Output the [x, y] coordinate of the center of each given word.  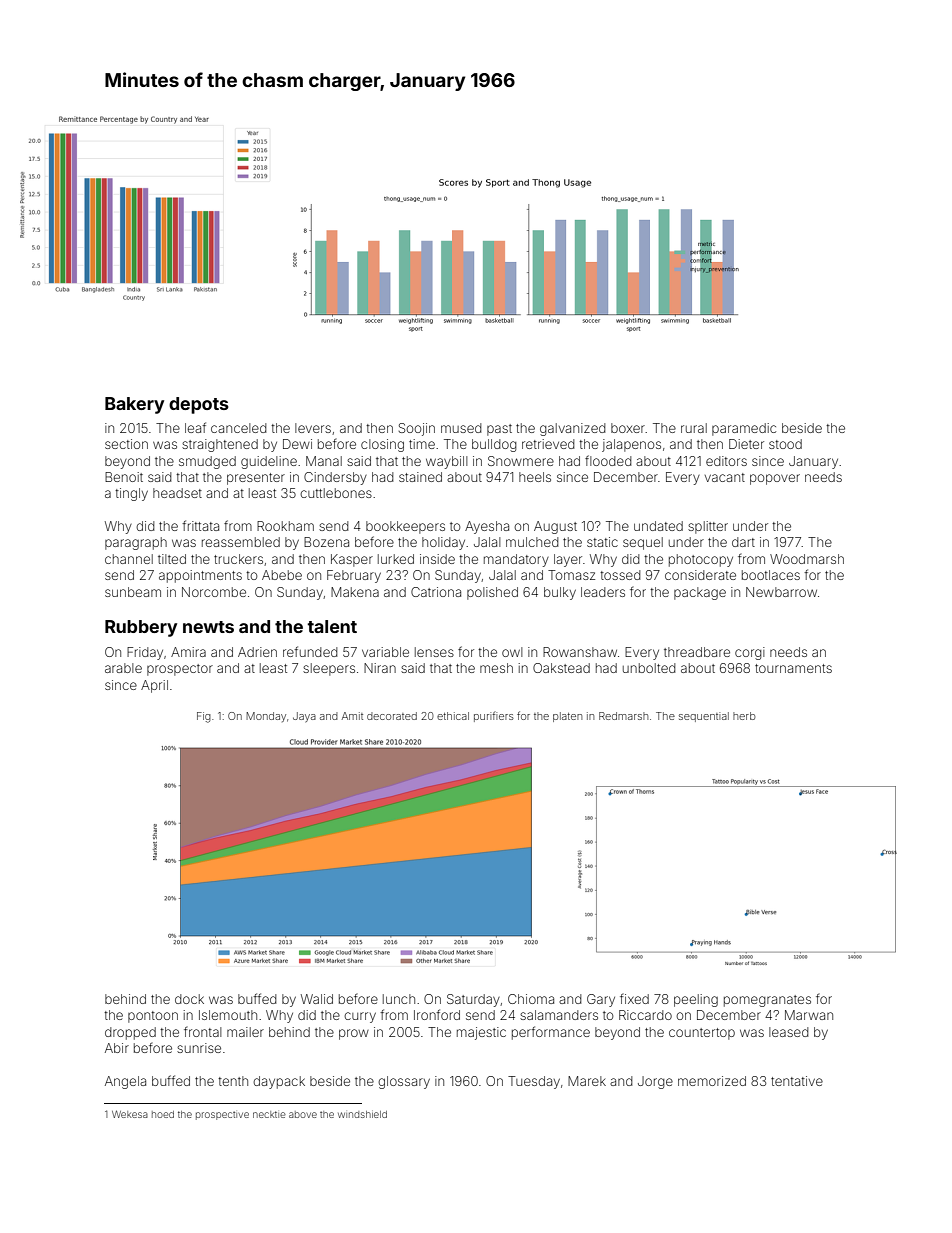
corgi [750, 653]
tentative [797, 1081]
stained [420, 477]
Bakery [134, 405]
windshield [362, 1114]
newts [208, 627]
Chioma [531, 999]
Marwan [809, 1015]
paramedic [744, 429]
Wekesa [130, 1114]
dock [189, 999]
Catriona [436, 592]
